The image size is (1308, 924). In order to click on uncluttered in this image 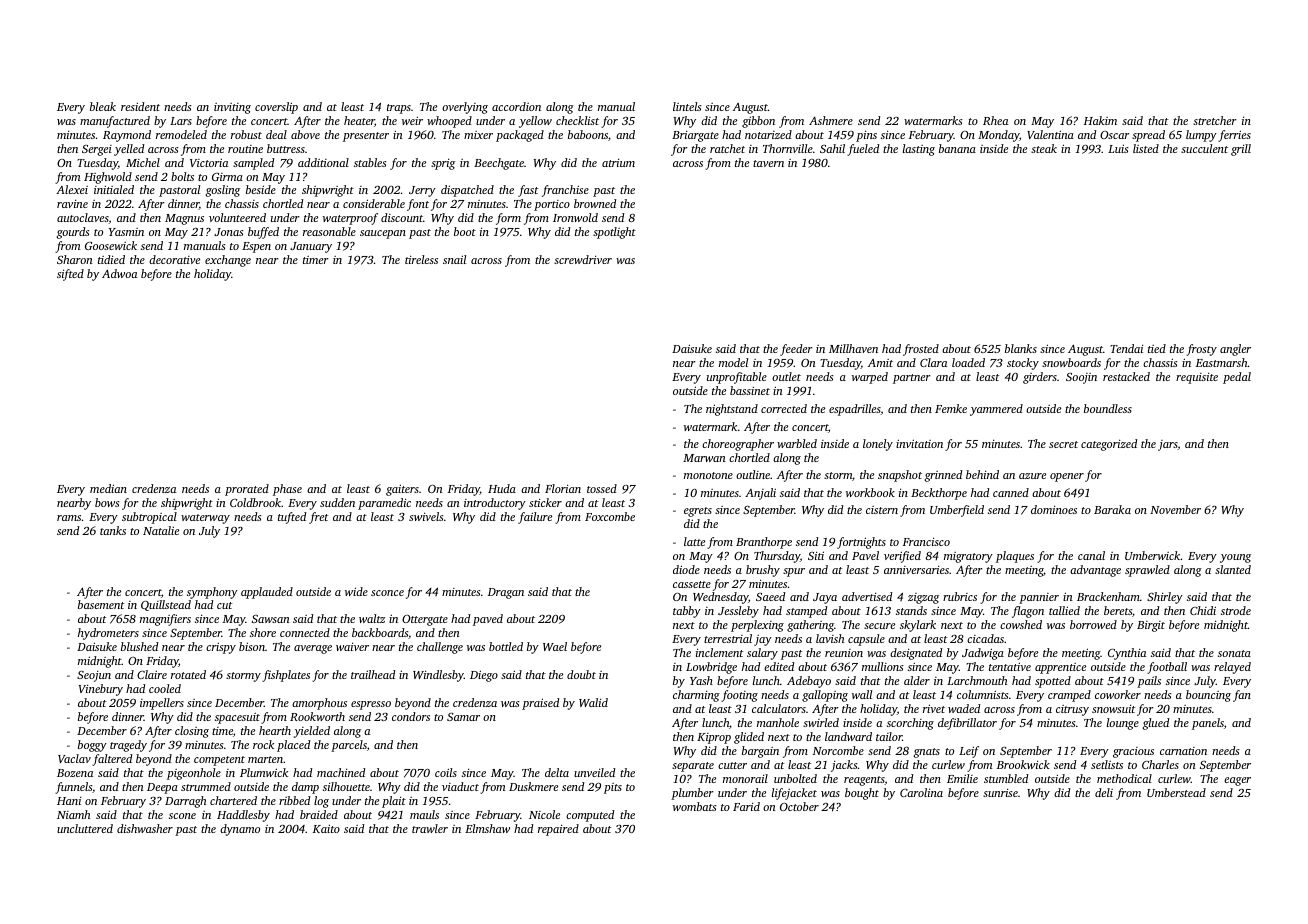, I will do `click(85, 828)`.
